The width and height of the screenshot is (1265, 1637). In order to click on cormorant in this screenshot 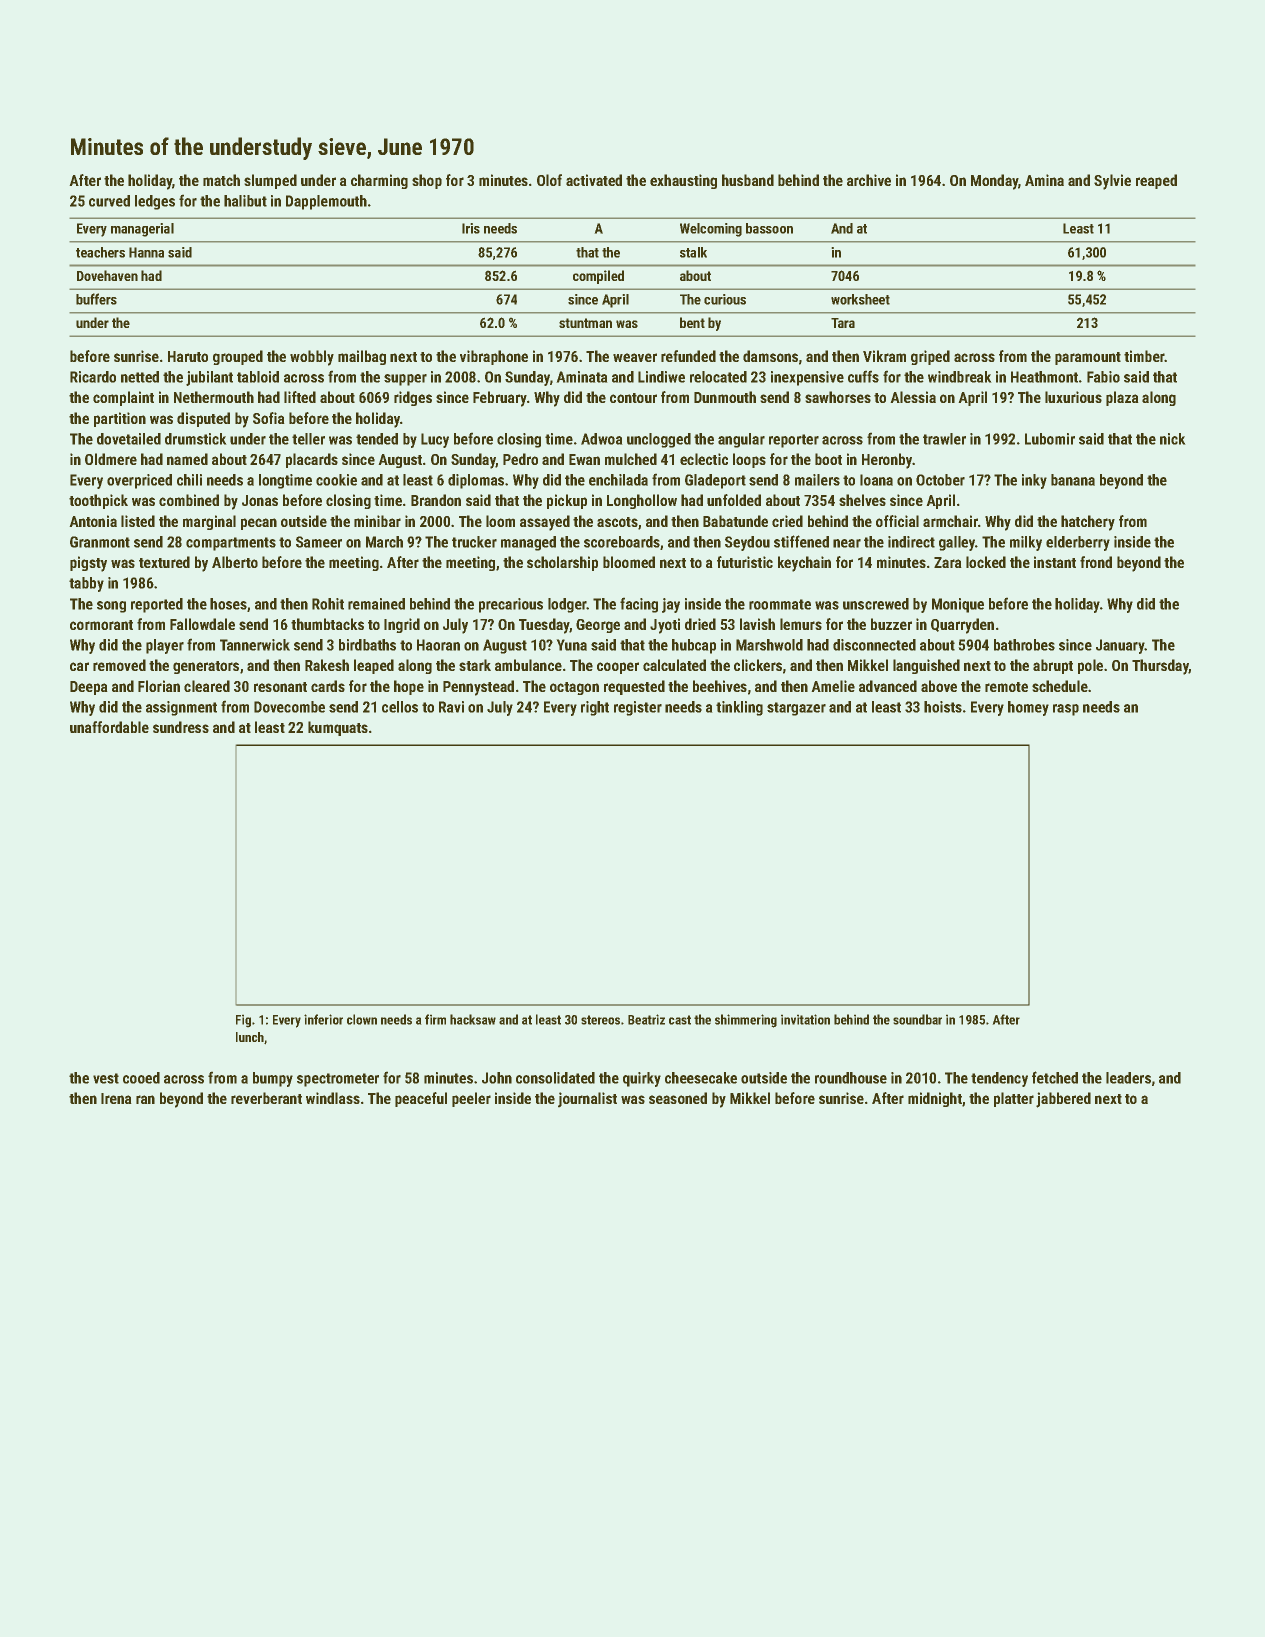, I will do `click(101, 625)`.
